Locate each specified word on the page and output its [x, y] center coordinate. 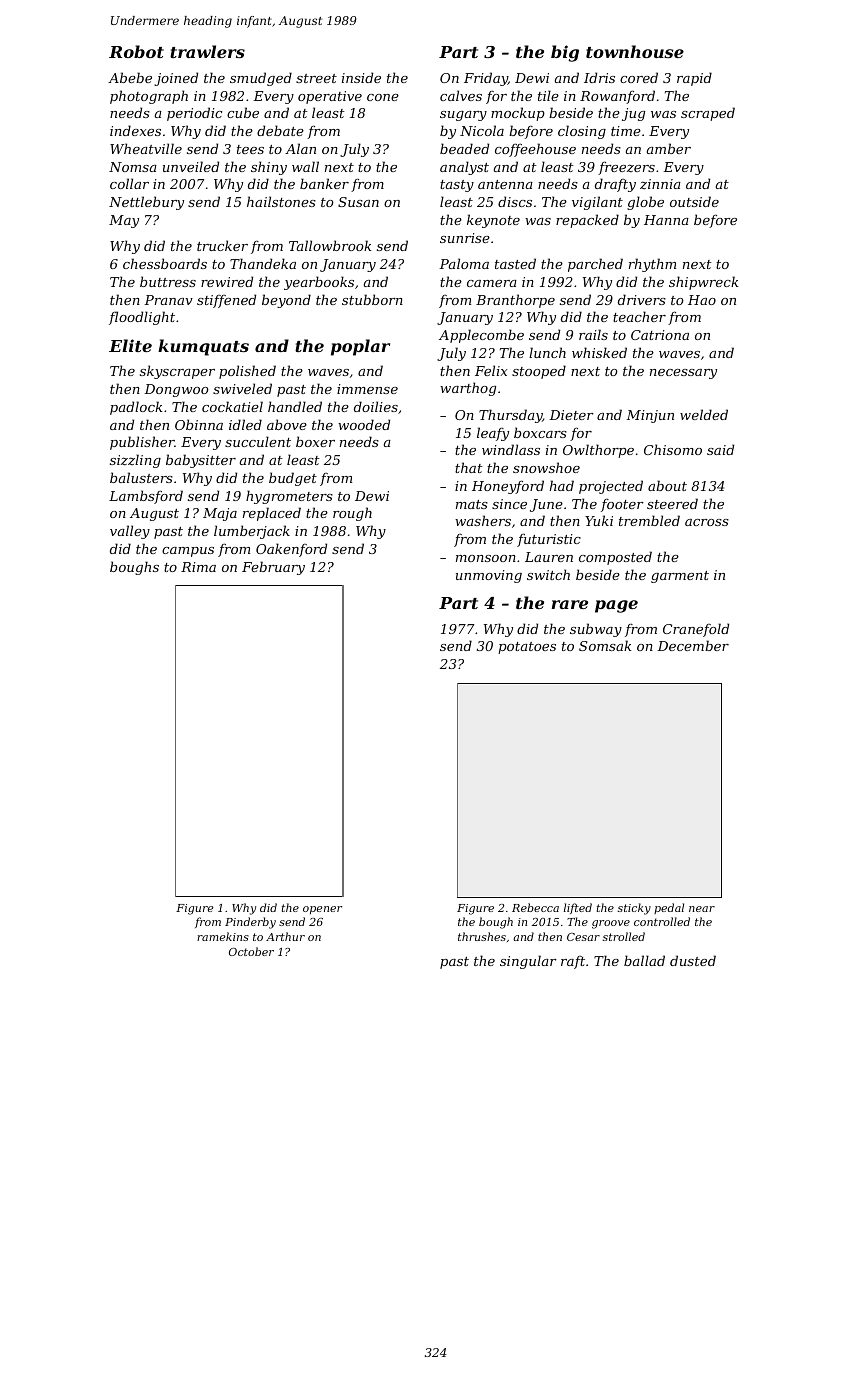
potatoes [527, 648]
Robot [136, 51]
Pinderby [250, 923]
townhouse [635, 51]
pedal [669, 908]
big [565, 53]
